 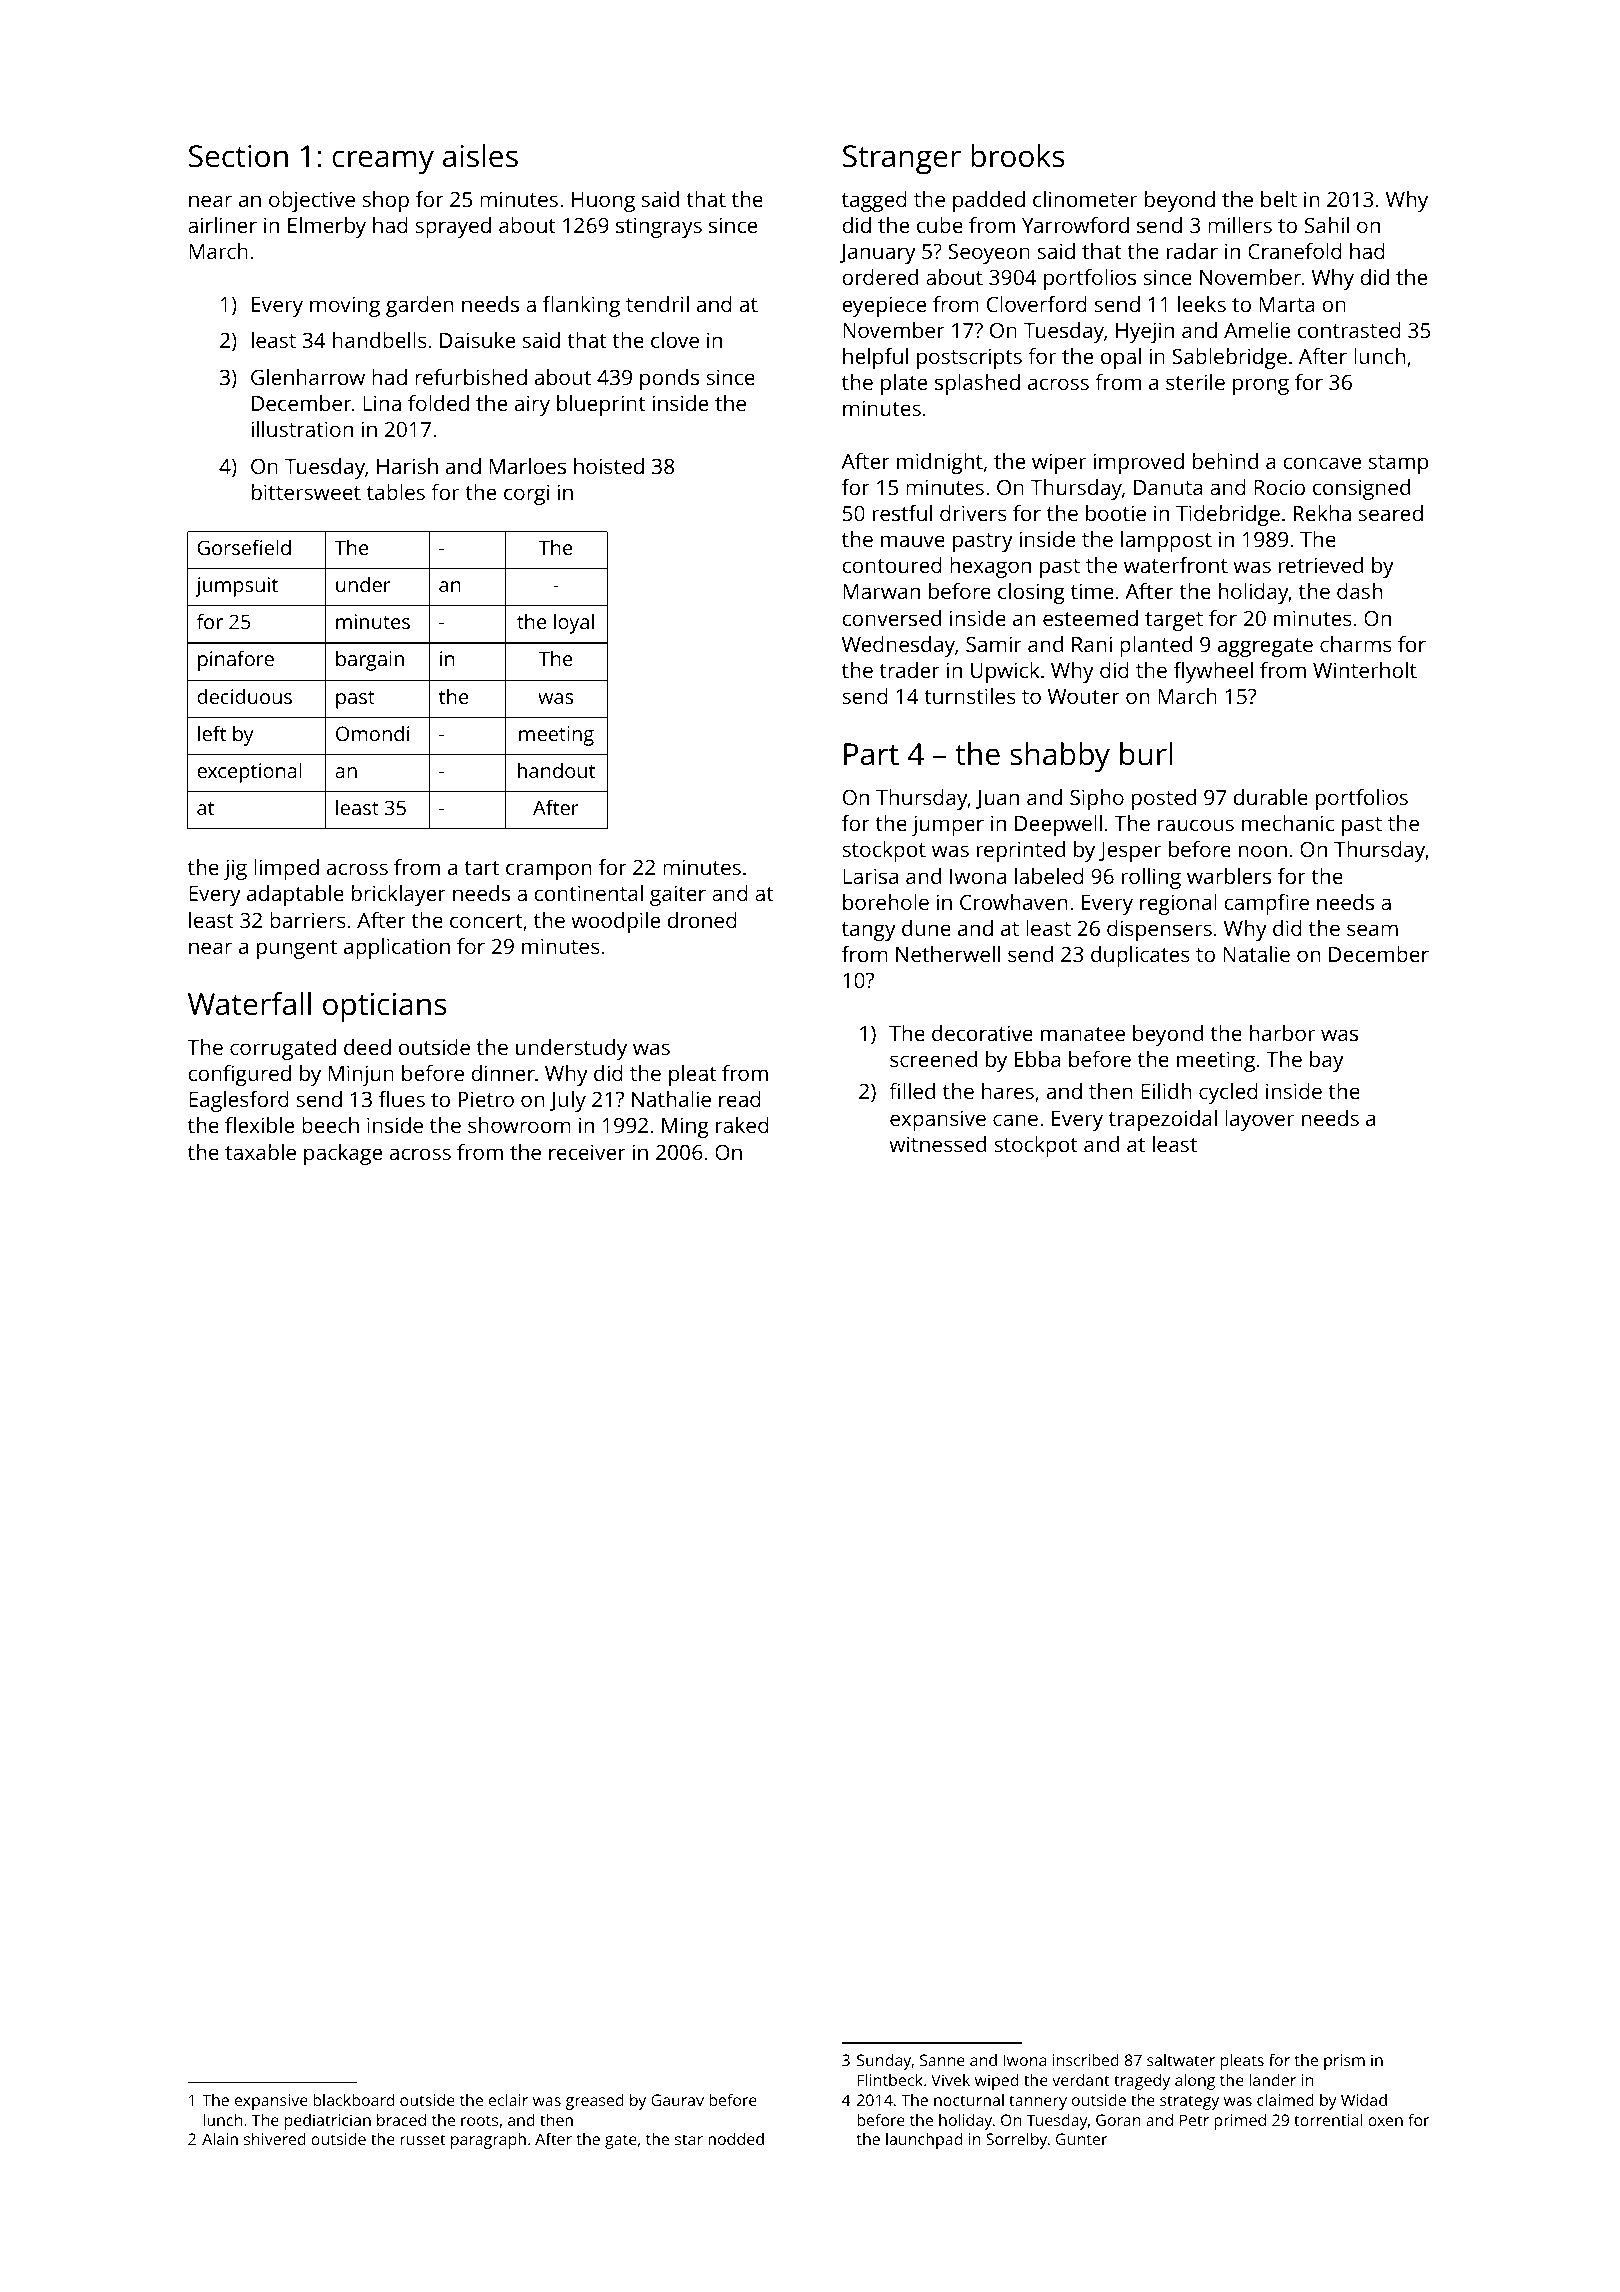 What do you see at coordinates (238, 156) in the image?
I see `Section` at bounding box center [238, 156].
